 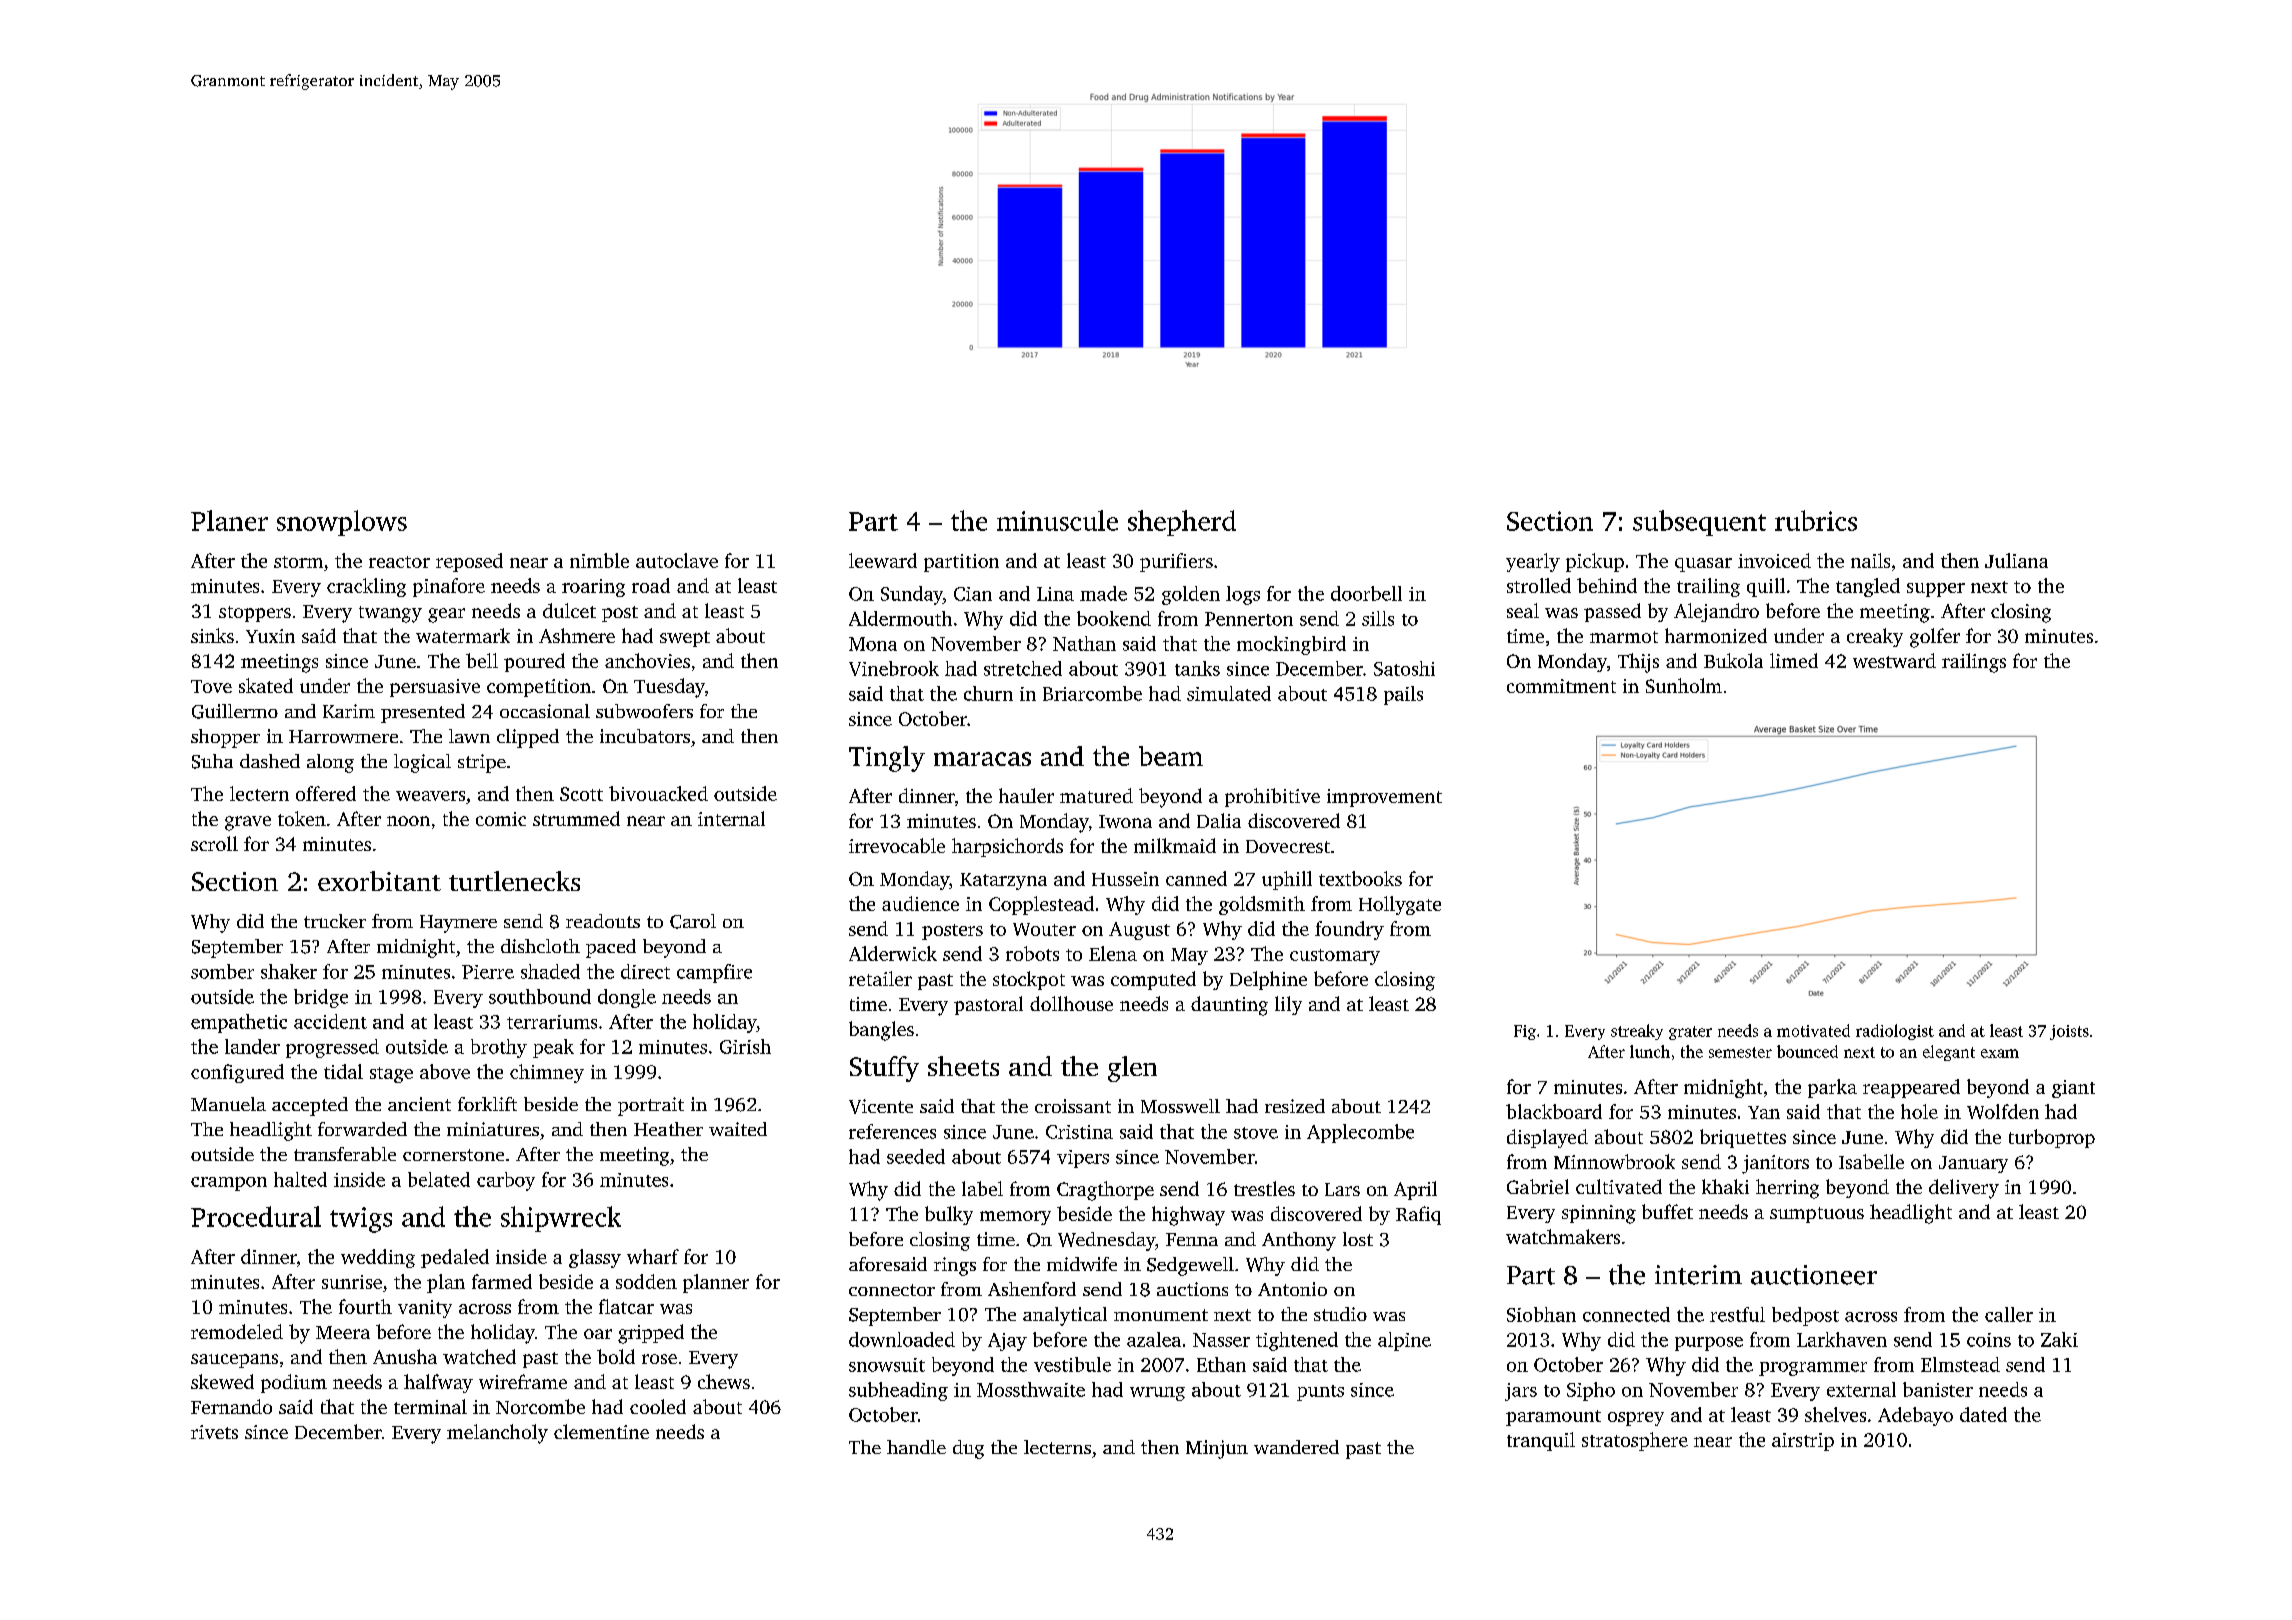 I want to click on lunch, so click(x=1650, y=1051).
